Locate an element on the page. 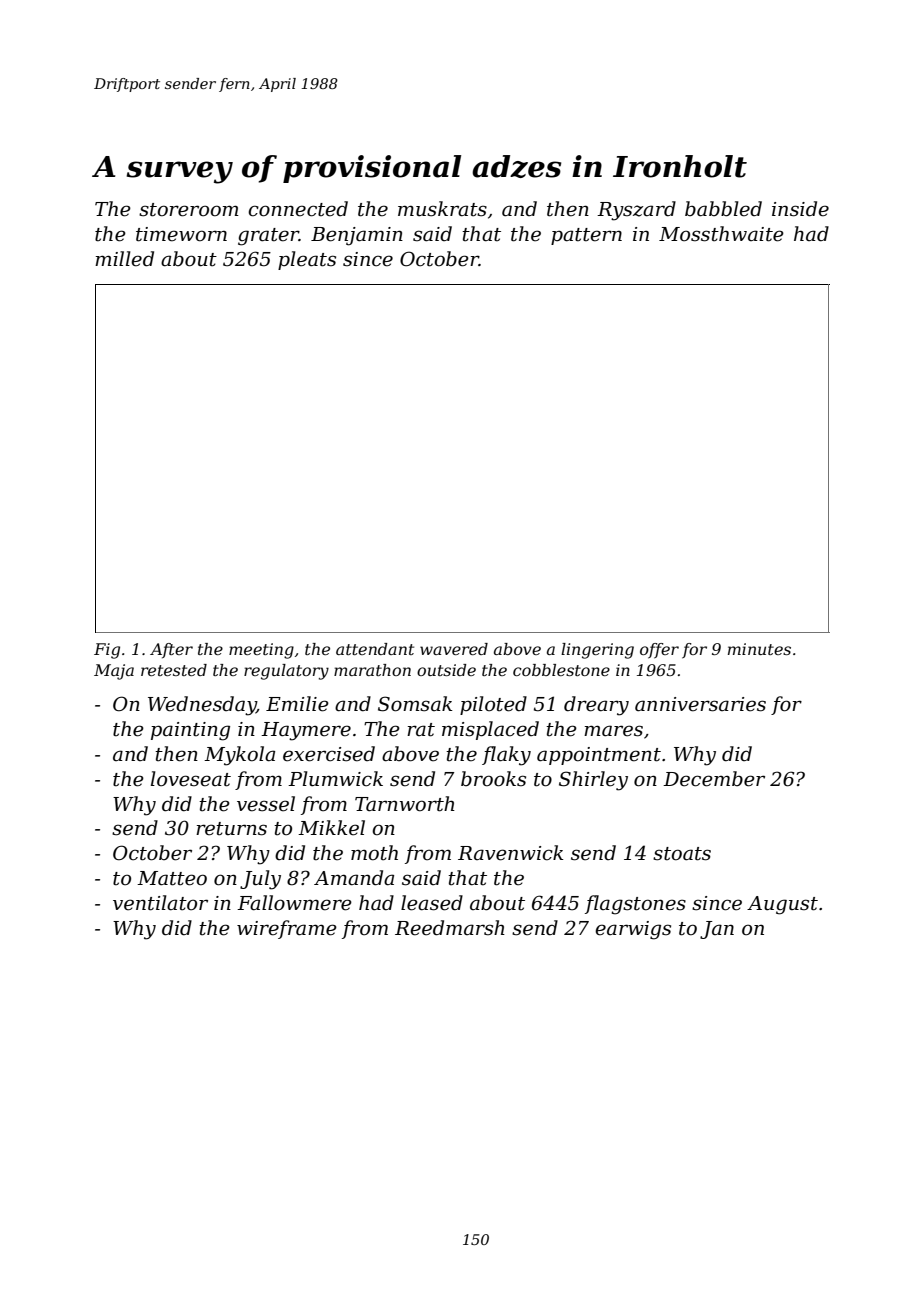 Image resolution: width=924 pixels, height=1311 pixels. muskrats is located at coordinates (442, 209).
